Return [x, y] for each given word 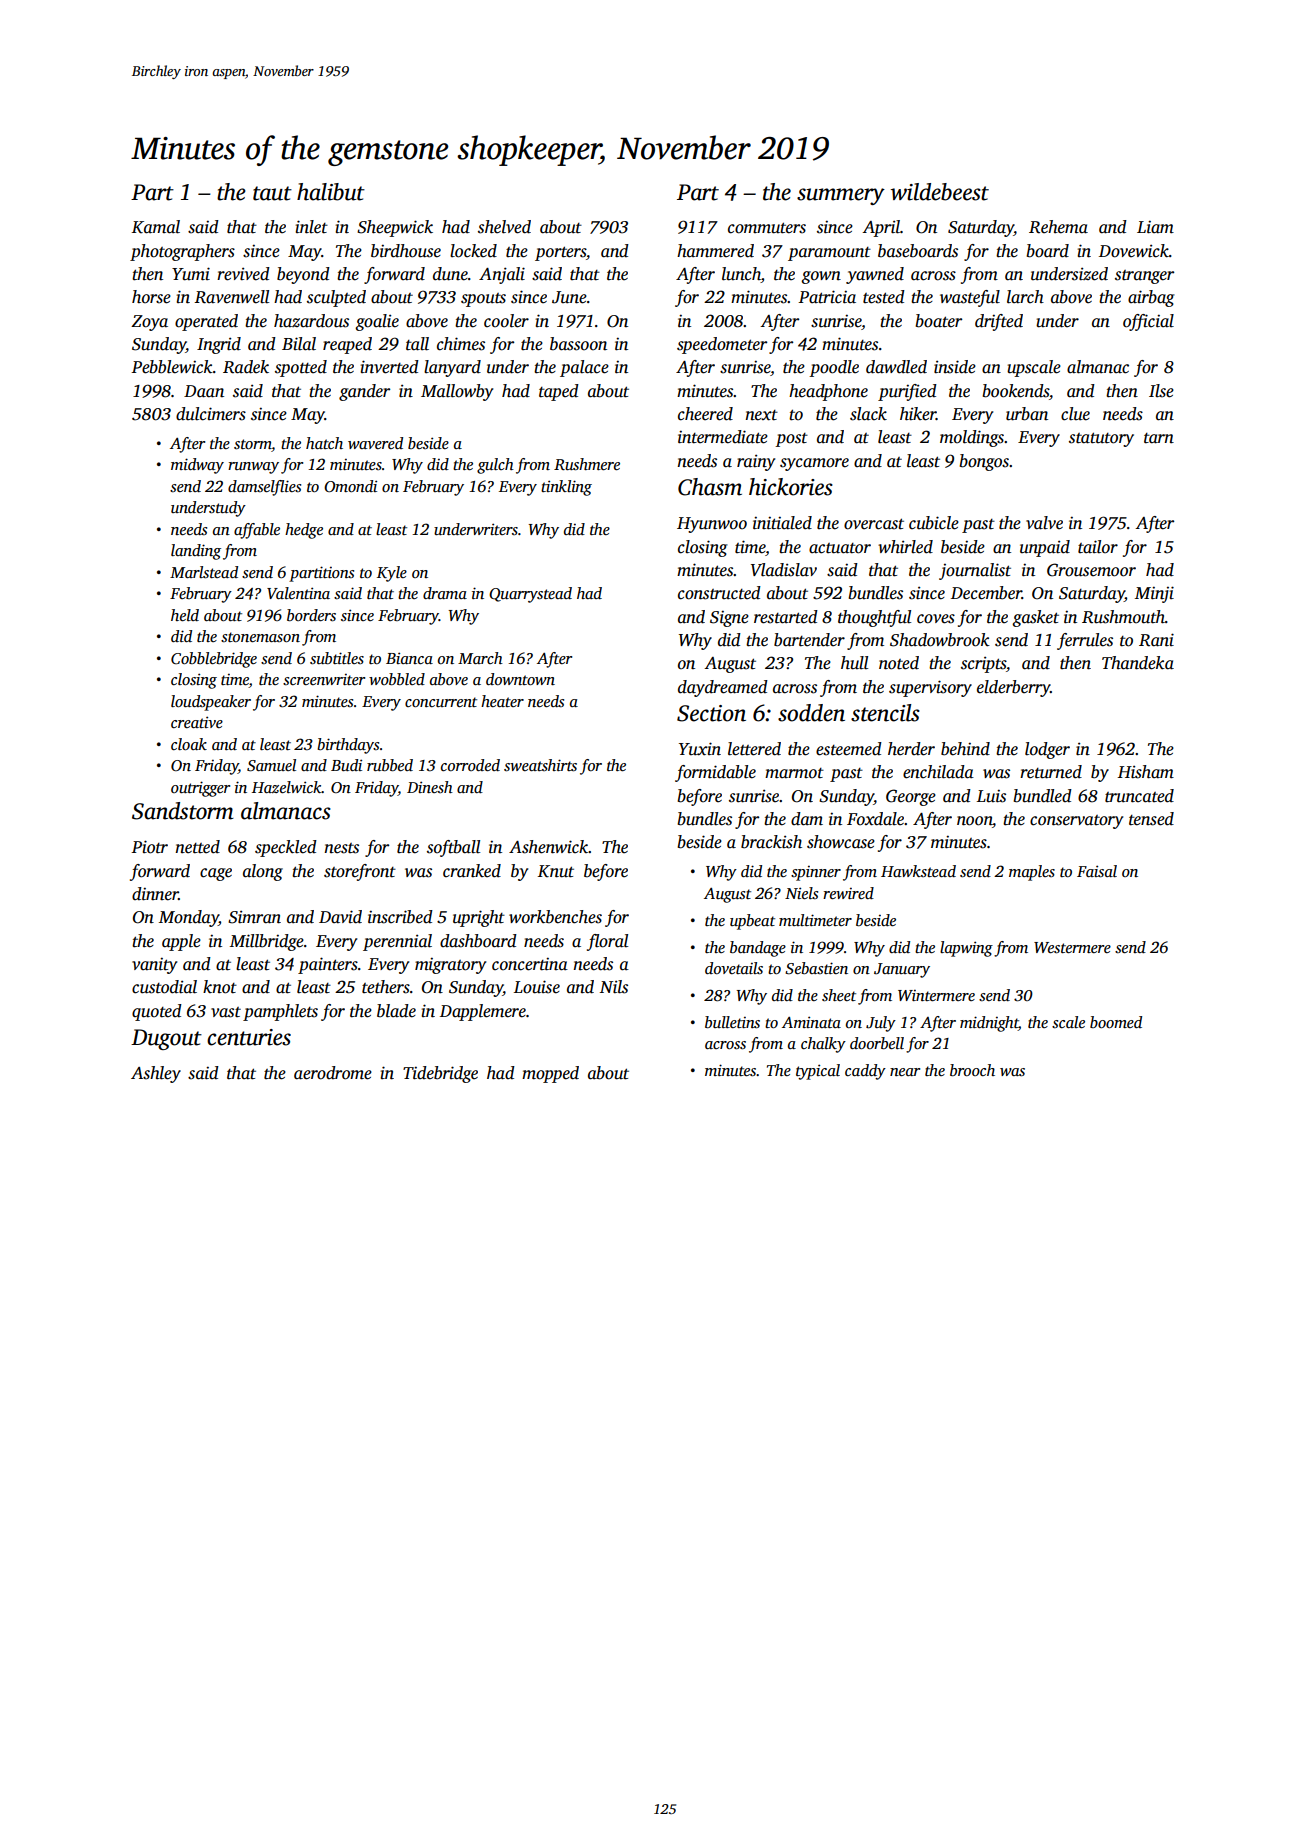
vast [226, 1012]
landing [196, 552]
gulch [495, 466]
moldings [972, 438]
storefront [360, 872]
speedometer [722, 345]
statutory [1101, 439]
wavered [375, 443]
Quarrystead [530, 595]
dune [450, 274]
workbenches [555, 917]
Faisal [1097, 871]
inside [955, 367]
